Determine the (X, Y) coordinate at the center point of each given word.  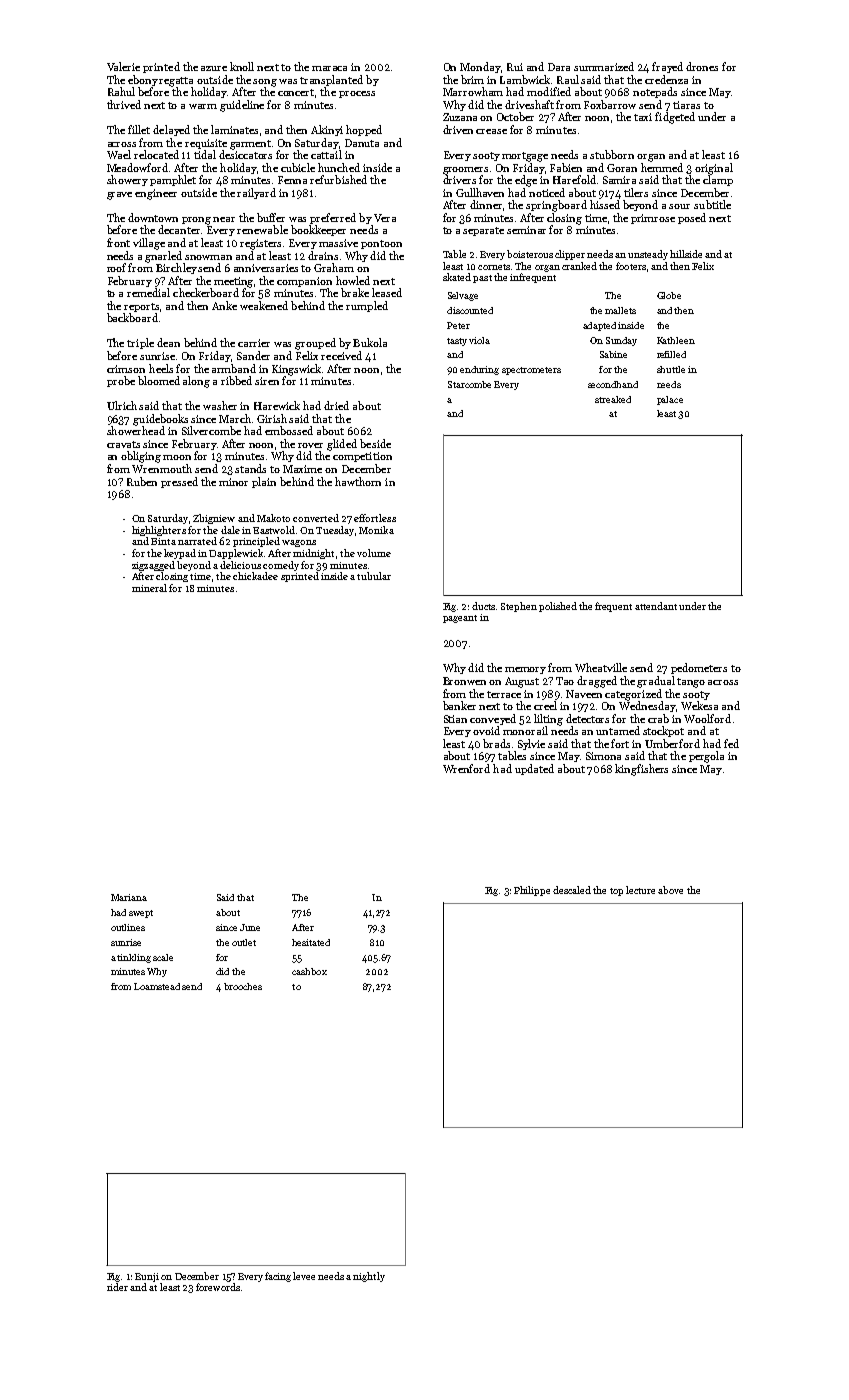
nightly (369, 1277)
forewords (218, 1287)
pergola (706, 757)
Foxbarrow (610, 104)
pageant (460, 619)
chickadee (255, 576)
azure (214, 68)
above (670, 890)
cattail (326, 154)
